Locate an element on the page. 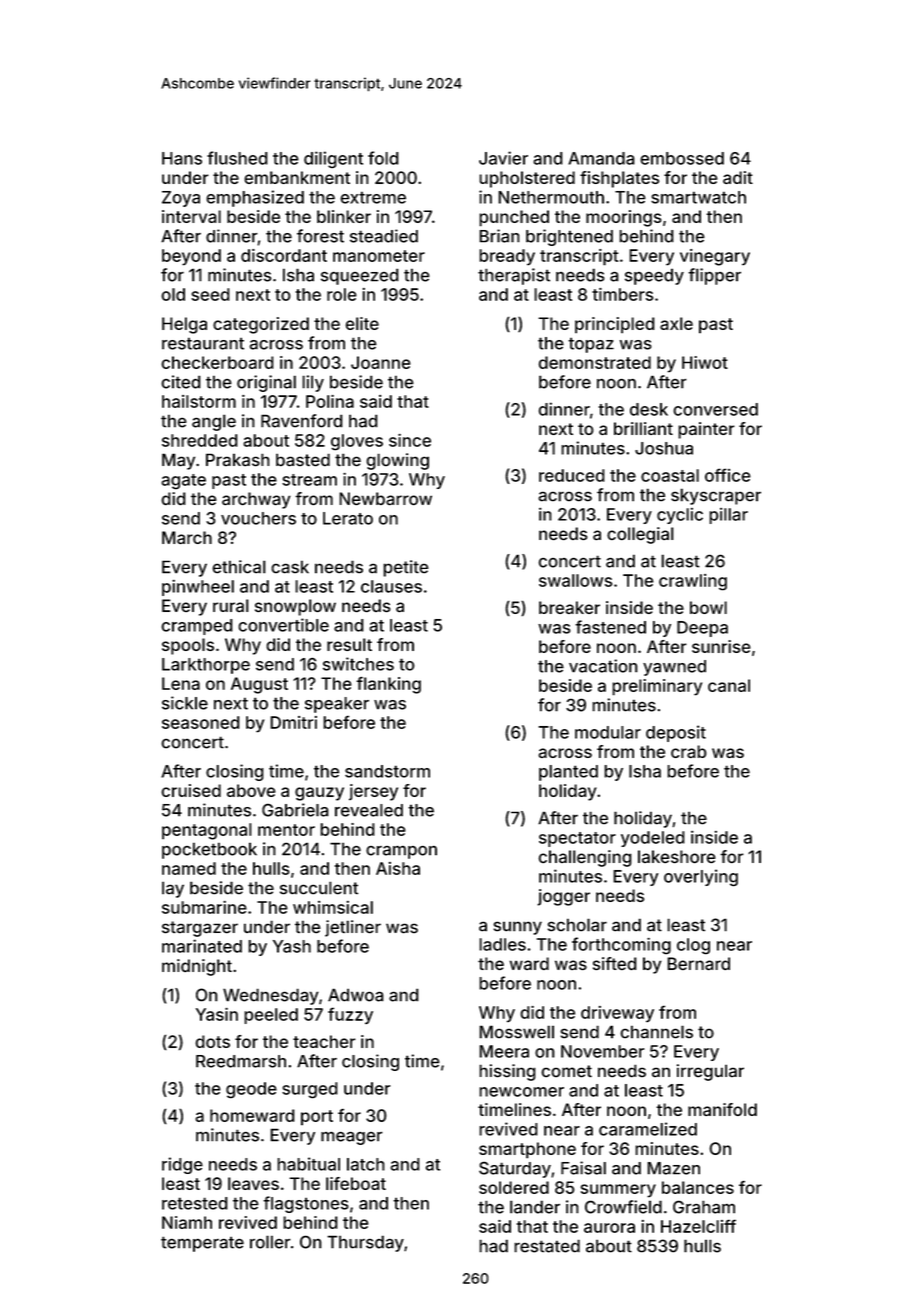  flanking is located at coordinates (388, 685).
